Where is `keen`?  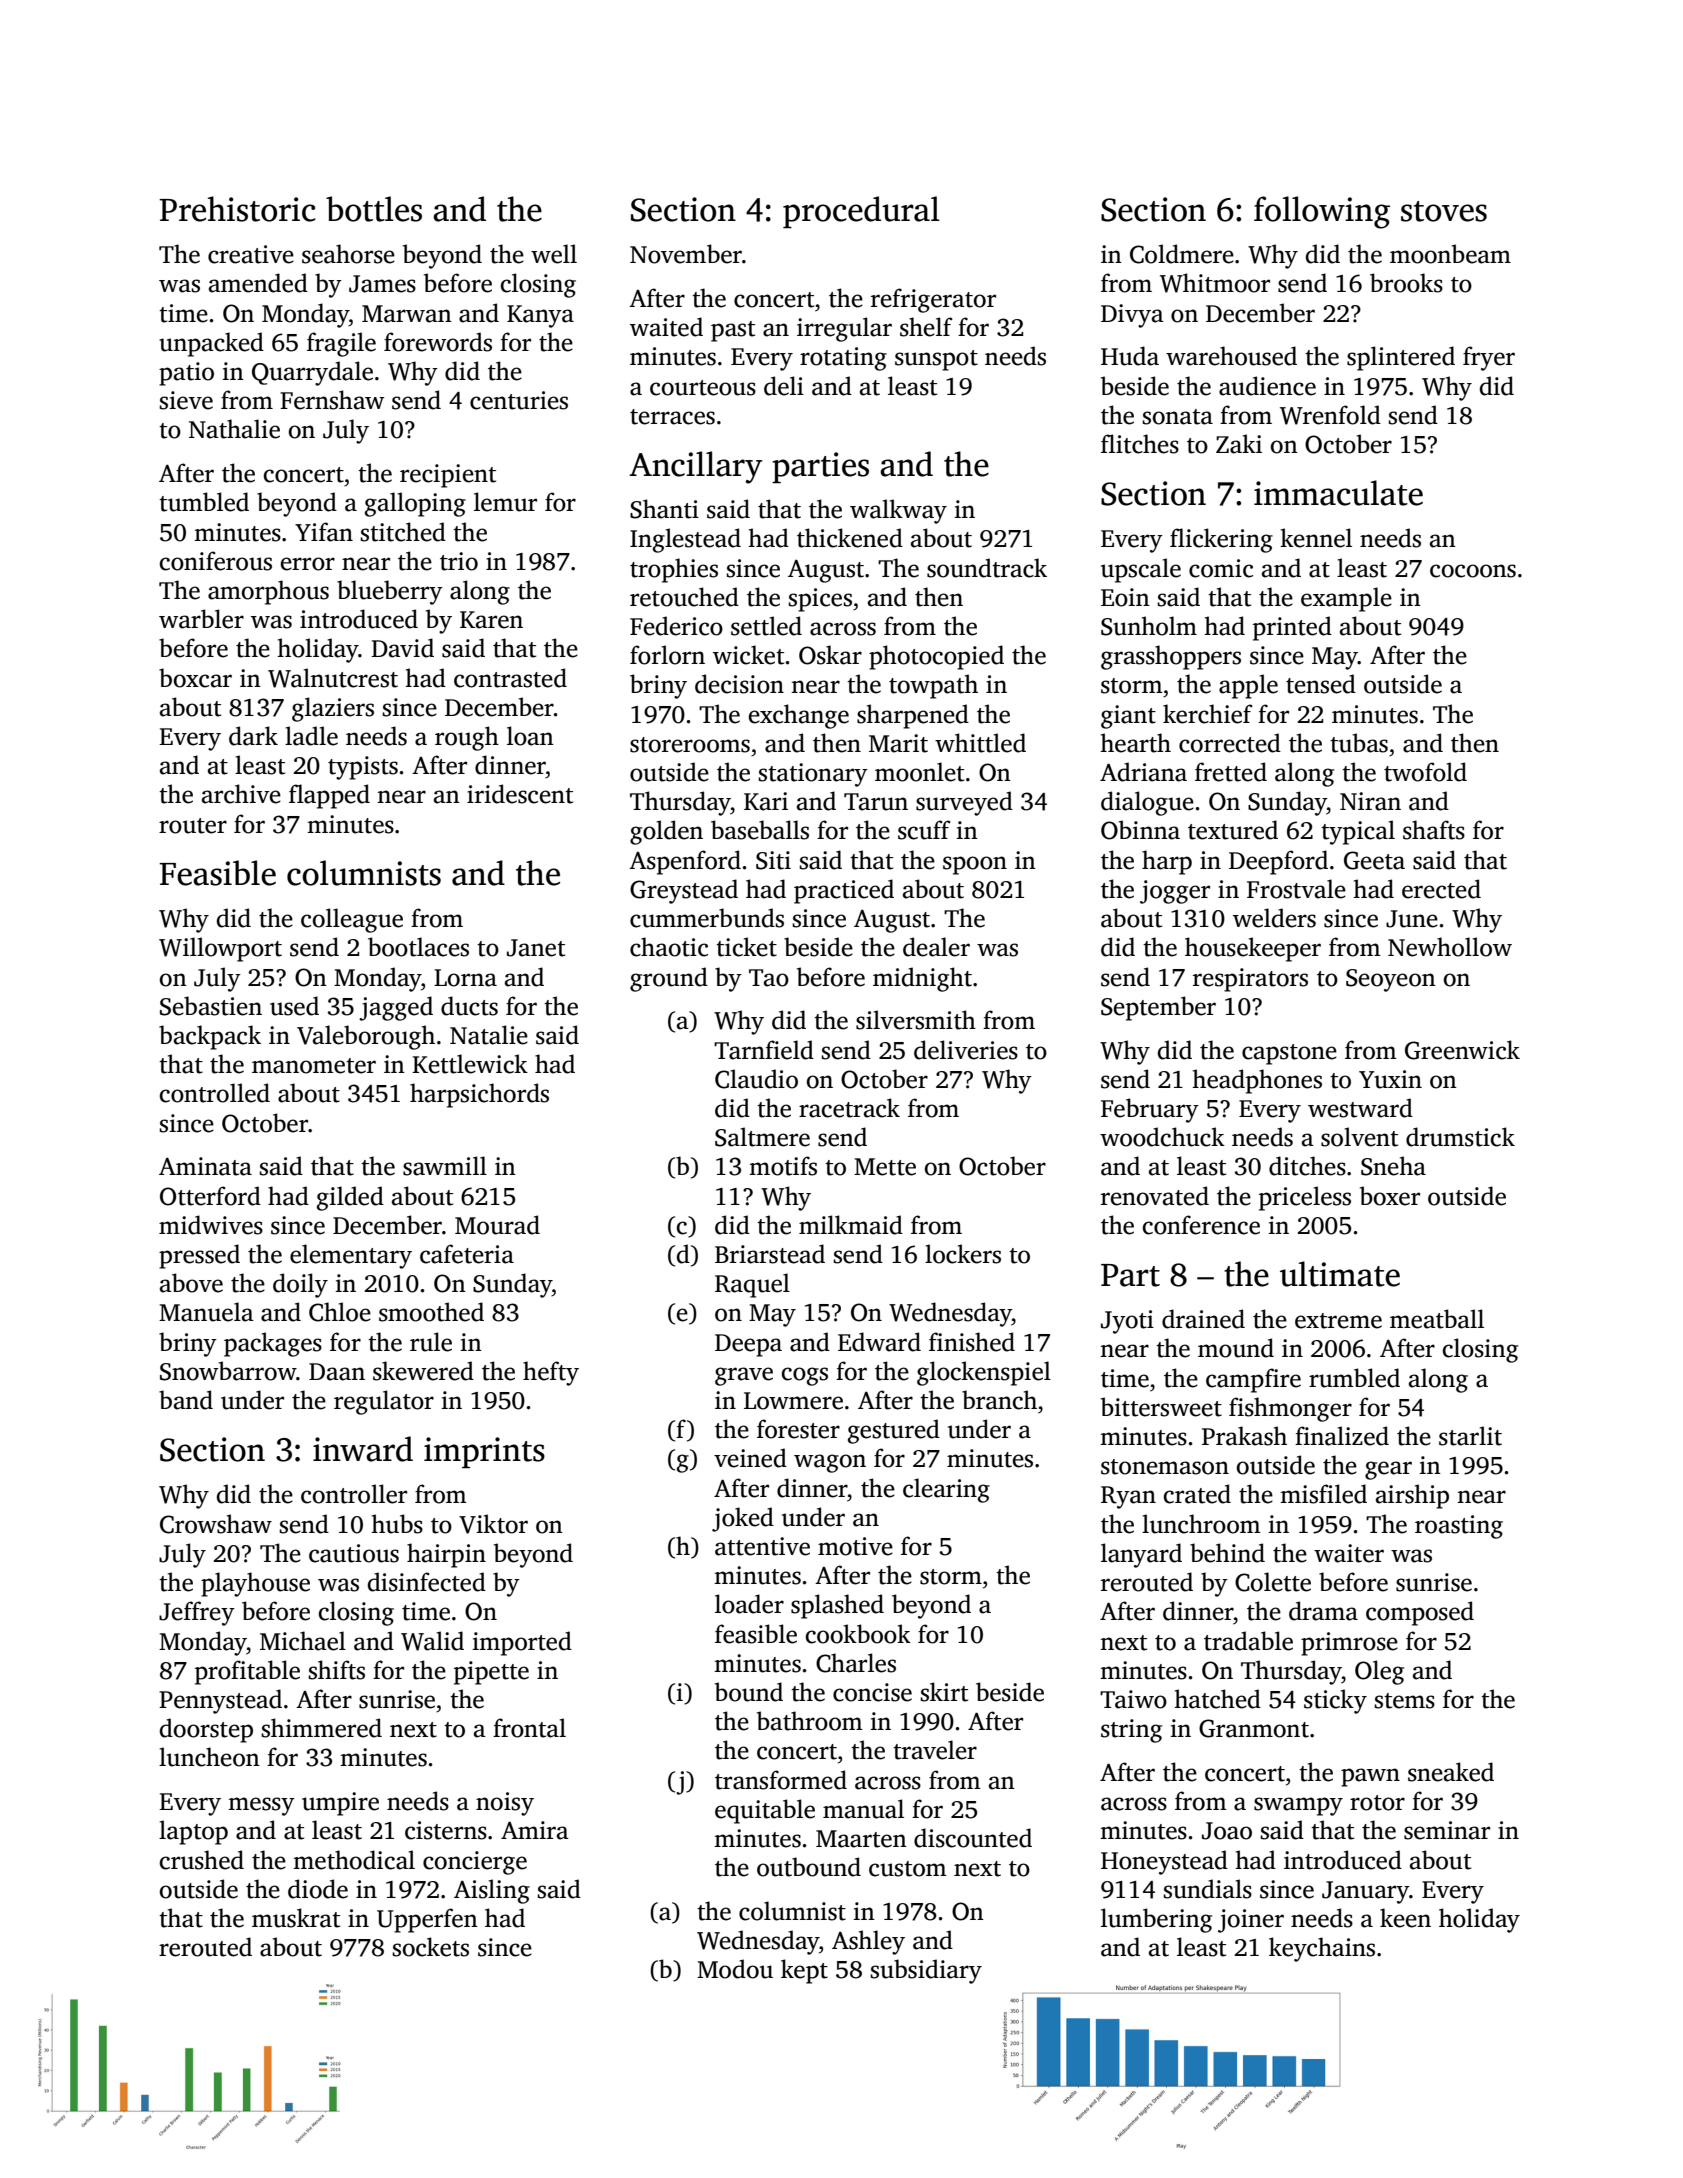 keen is located at coordinates (1405, 1918).
